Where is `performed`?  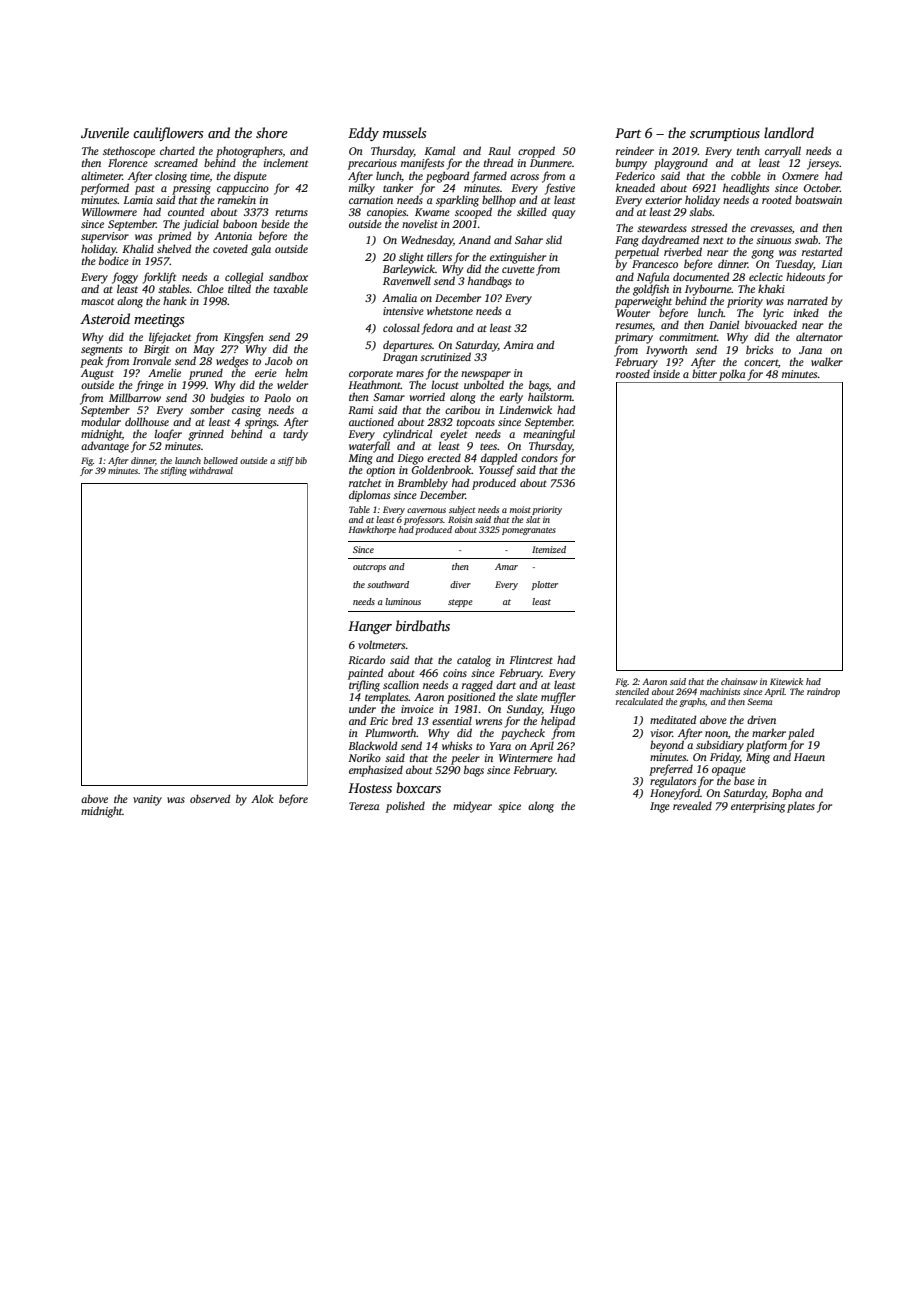
performed is located at coordinates (104, 189).
